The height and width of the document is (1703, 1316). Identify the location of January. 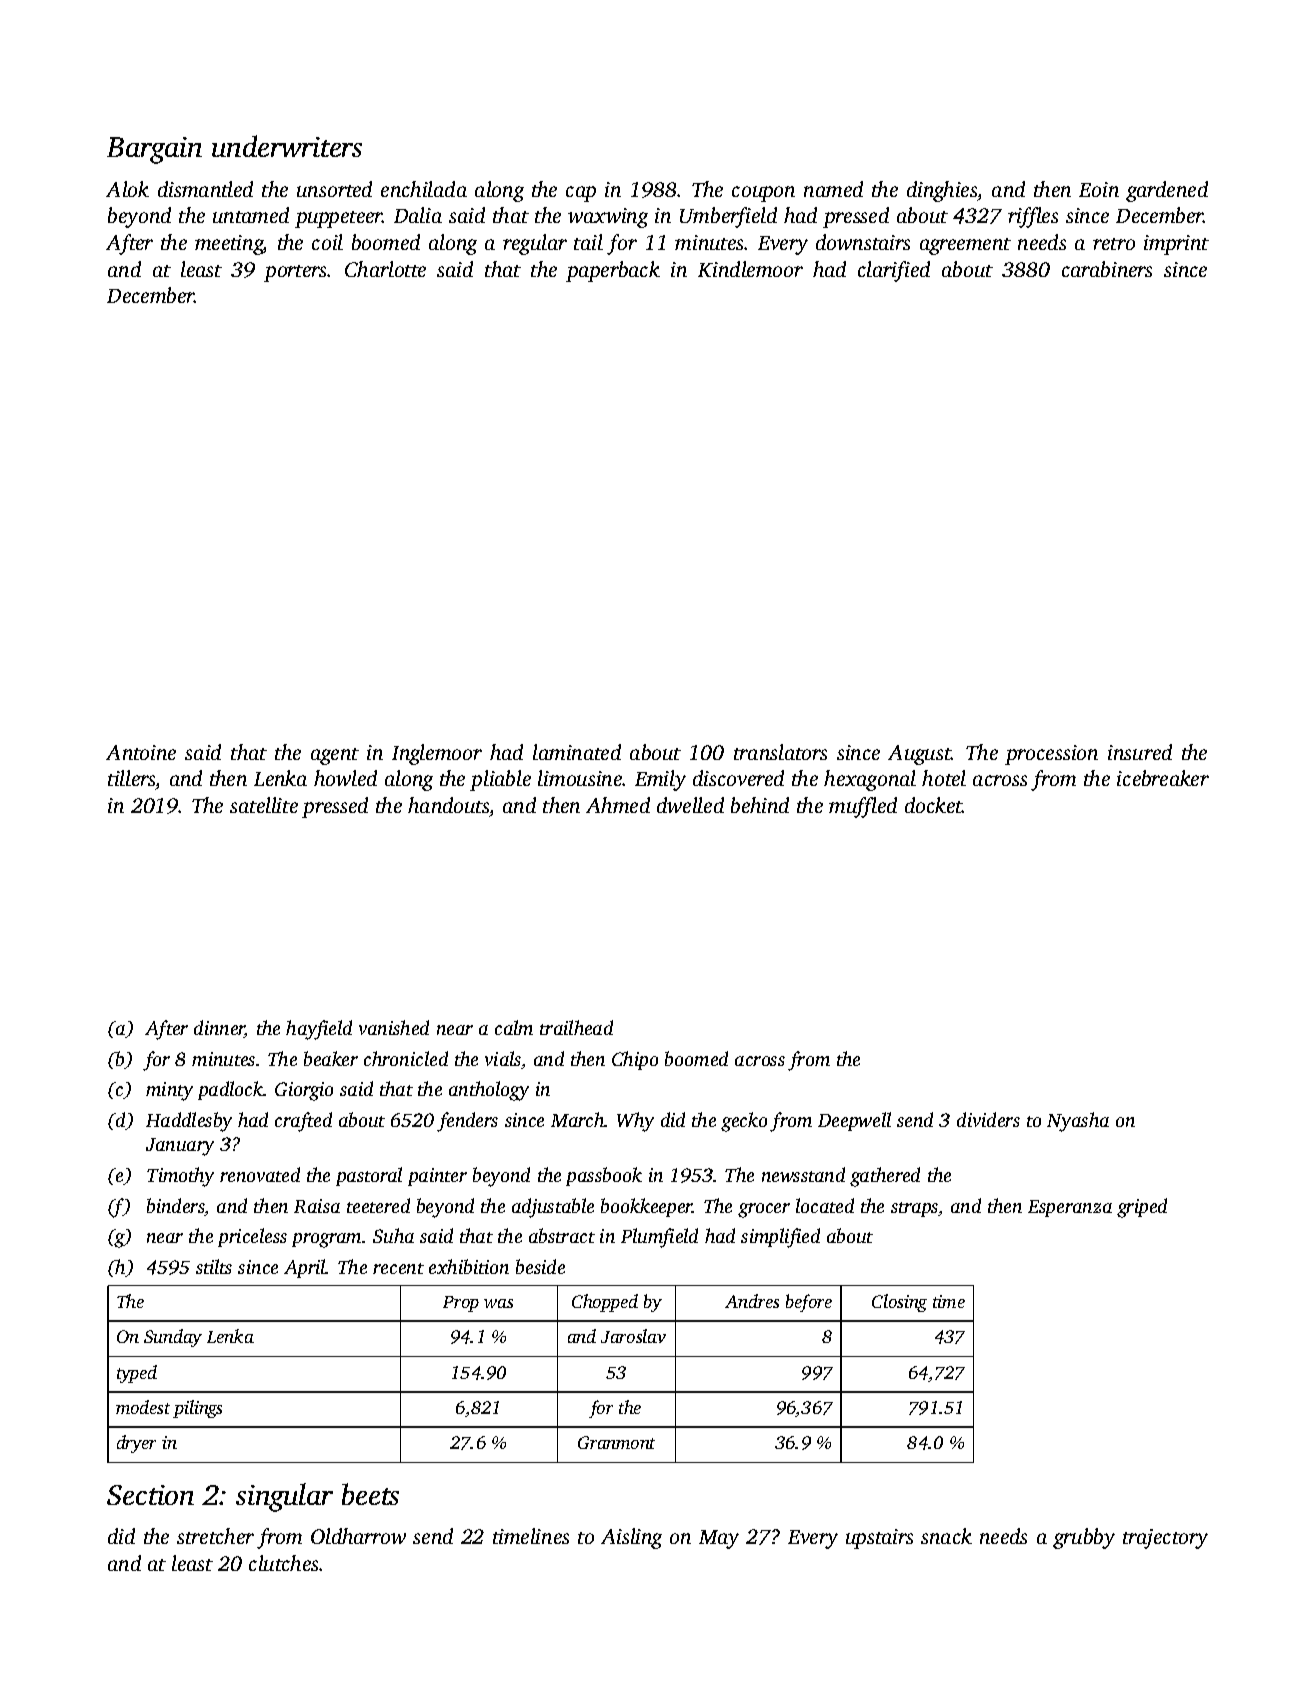
(180, 1147).
